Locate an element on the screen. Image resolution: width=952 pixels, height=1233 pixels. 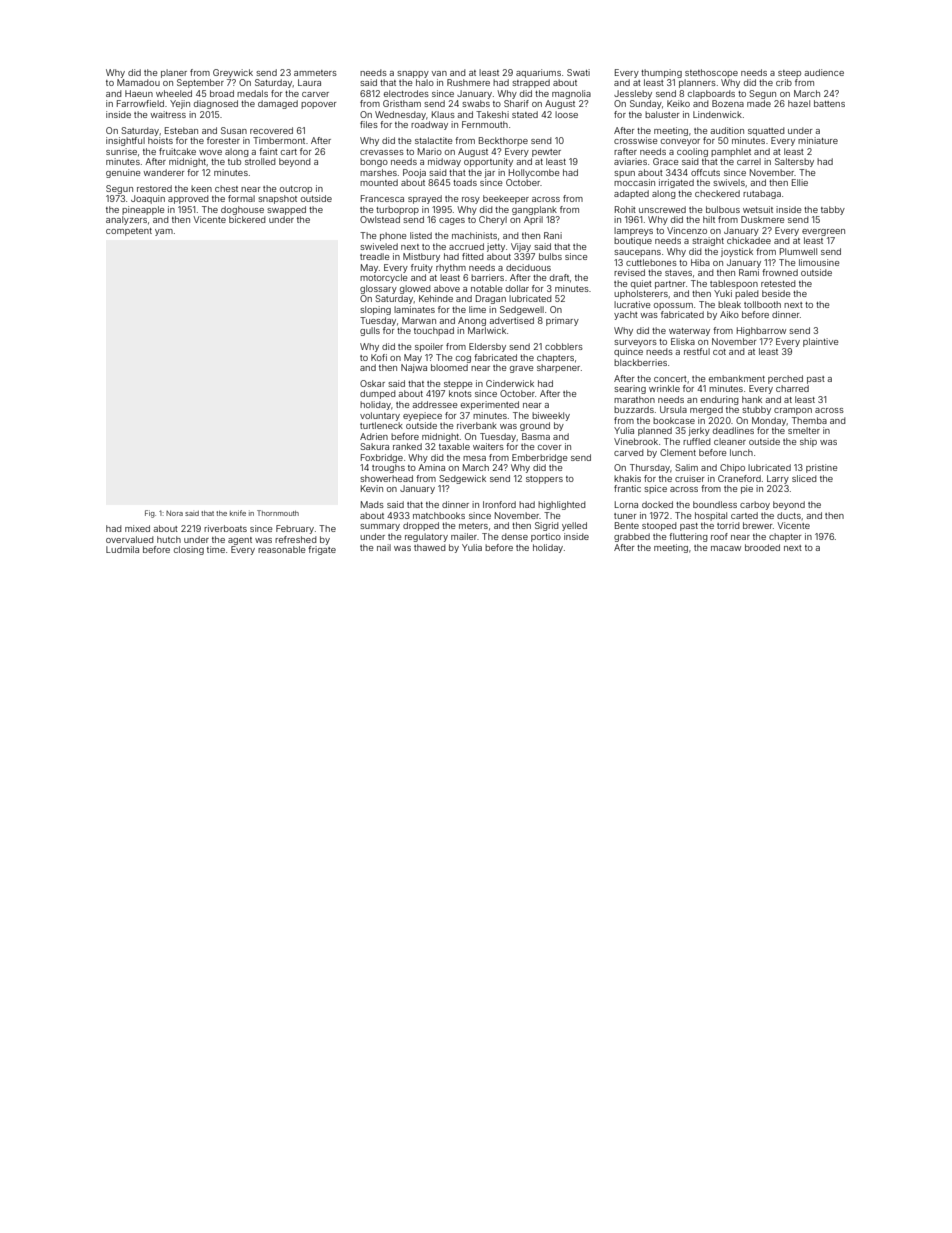
Beckthorpe is located at coordinates (503, 141).
